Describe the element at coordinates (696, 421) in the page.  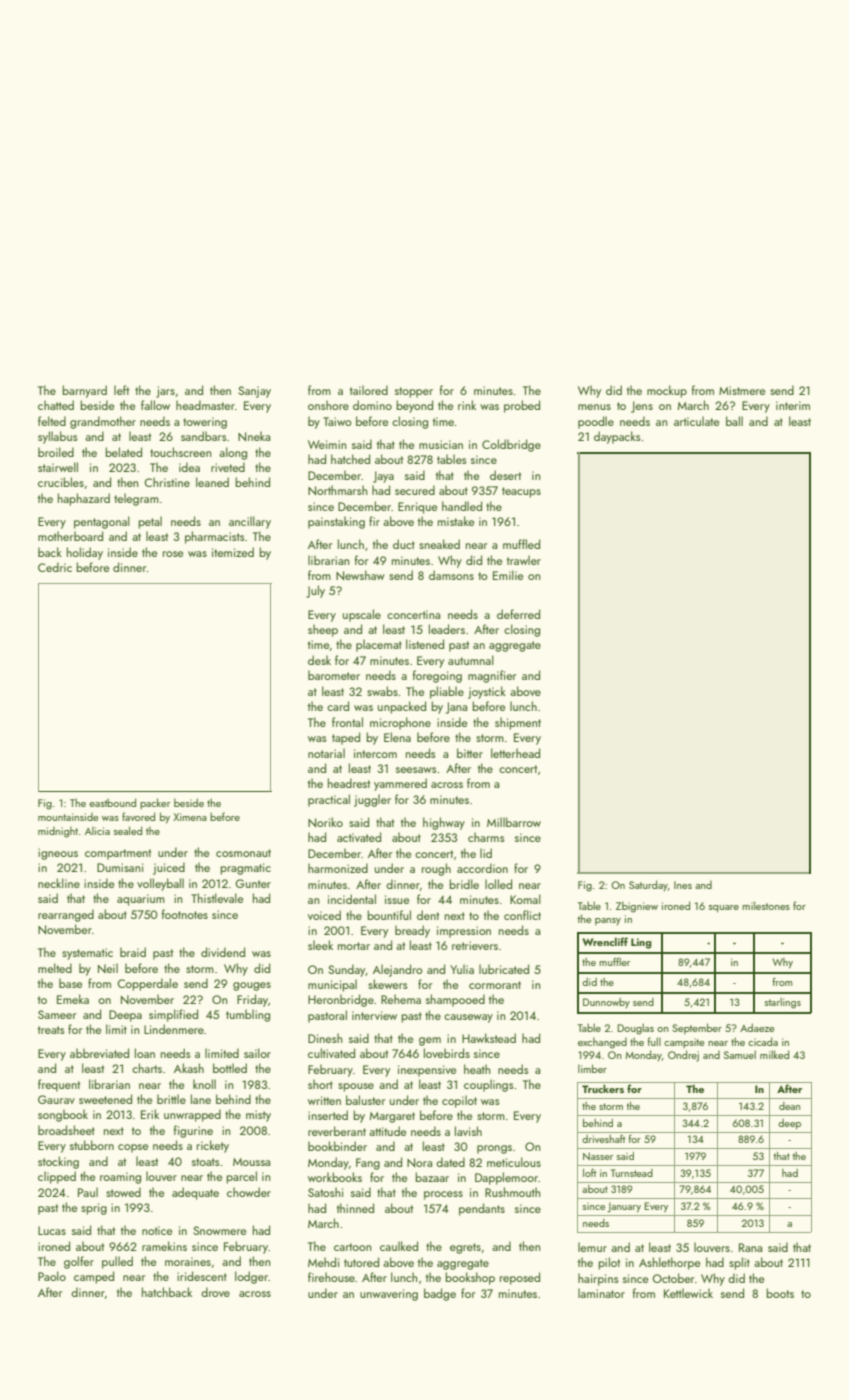
I see `articulate` at that location.
